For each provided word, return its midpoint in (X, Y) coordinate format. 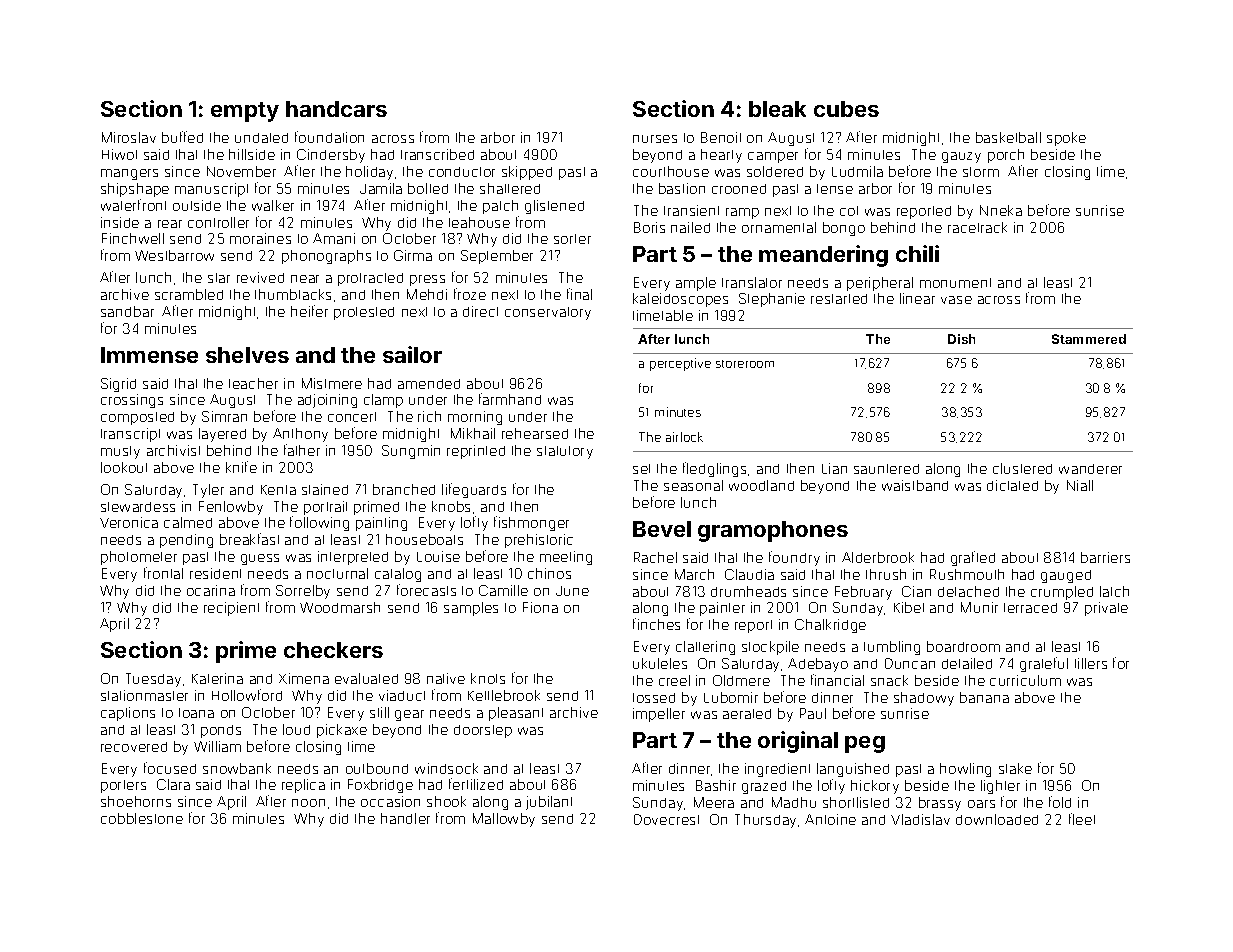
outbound (377, 768)
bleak (777, 109)
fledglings (714, 469)
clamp (383, 401)
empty (245, 112)
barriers (1105, 557)
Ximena (304, 678)
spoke (1066, 139)
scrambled (189, 294)
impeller (659, 715)
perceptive (680, 364)
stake (1015, 768)
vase (956, 300)
